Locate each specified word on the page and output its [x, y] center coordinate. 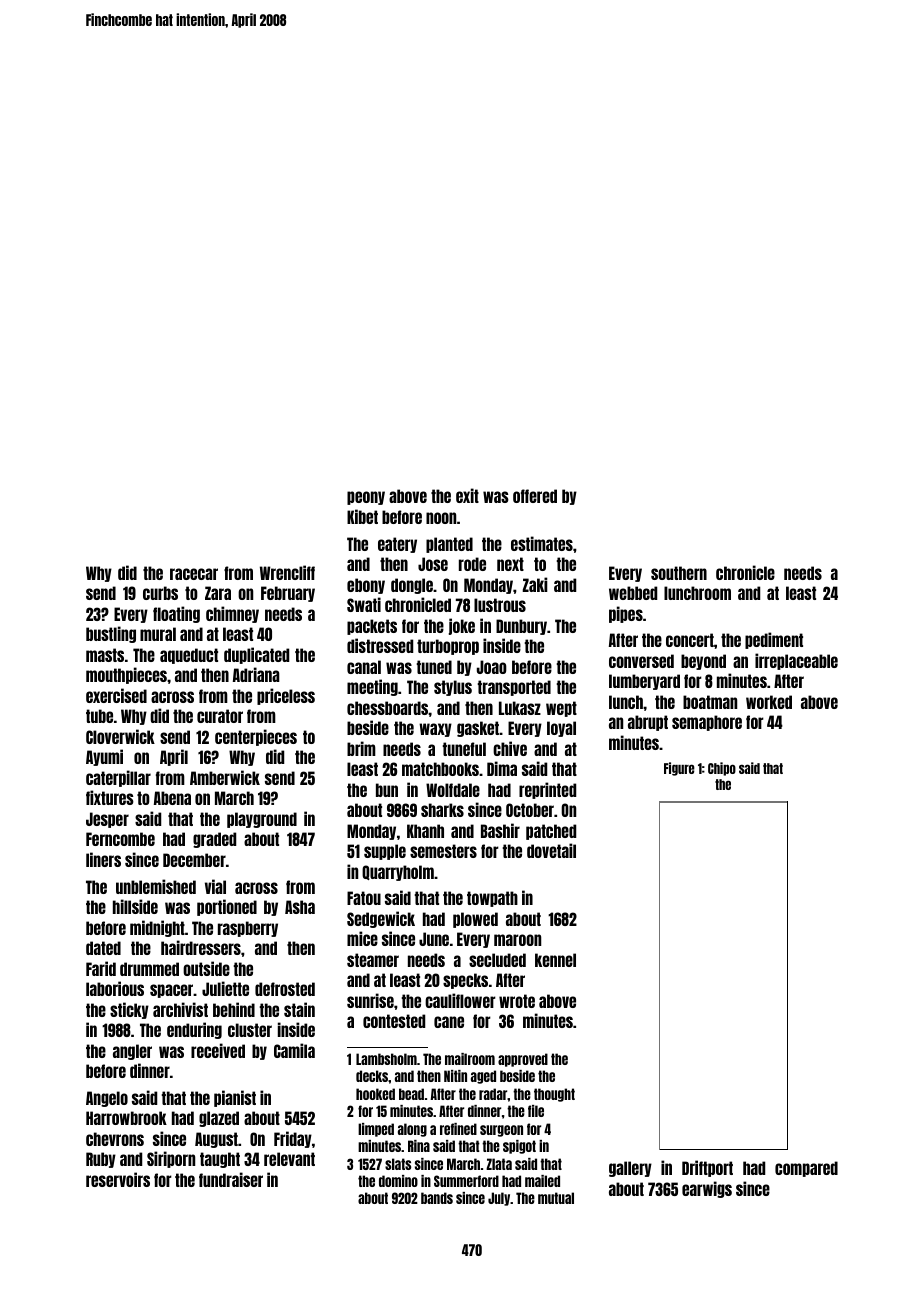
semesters [443, 851]
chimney [232, 614]
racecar [194, 574]
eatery [397, 545]
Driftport [707, 1168]
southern [679, 573]
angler [132, 1052]
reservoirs [118, 1179]
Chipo [722, 769]
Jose [433, 564]
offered [535, 496]
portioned [227, 907]
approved [523, 1060]
